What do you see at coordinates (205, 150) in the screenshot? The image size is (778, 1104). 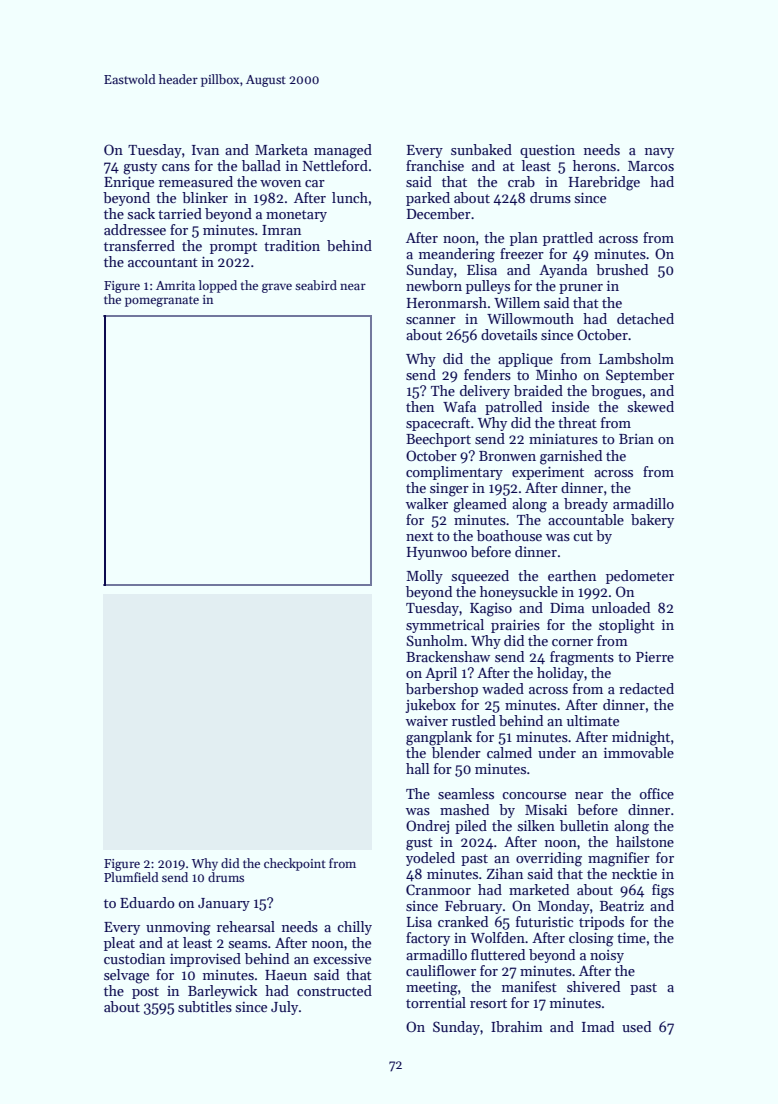 I see `Ivan` at bounding box center [205, 150].
